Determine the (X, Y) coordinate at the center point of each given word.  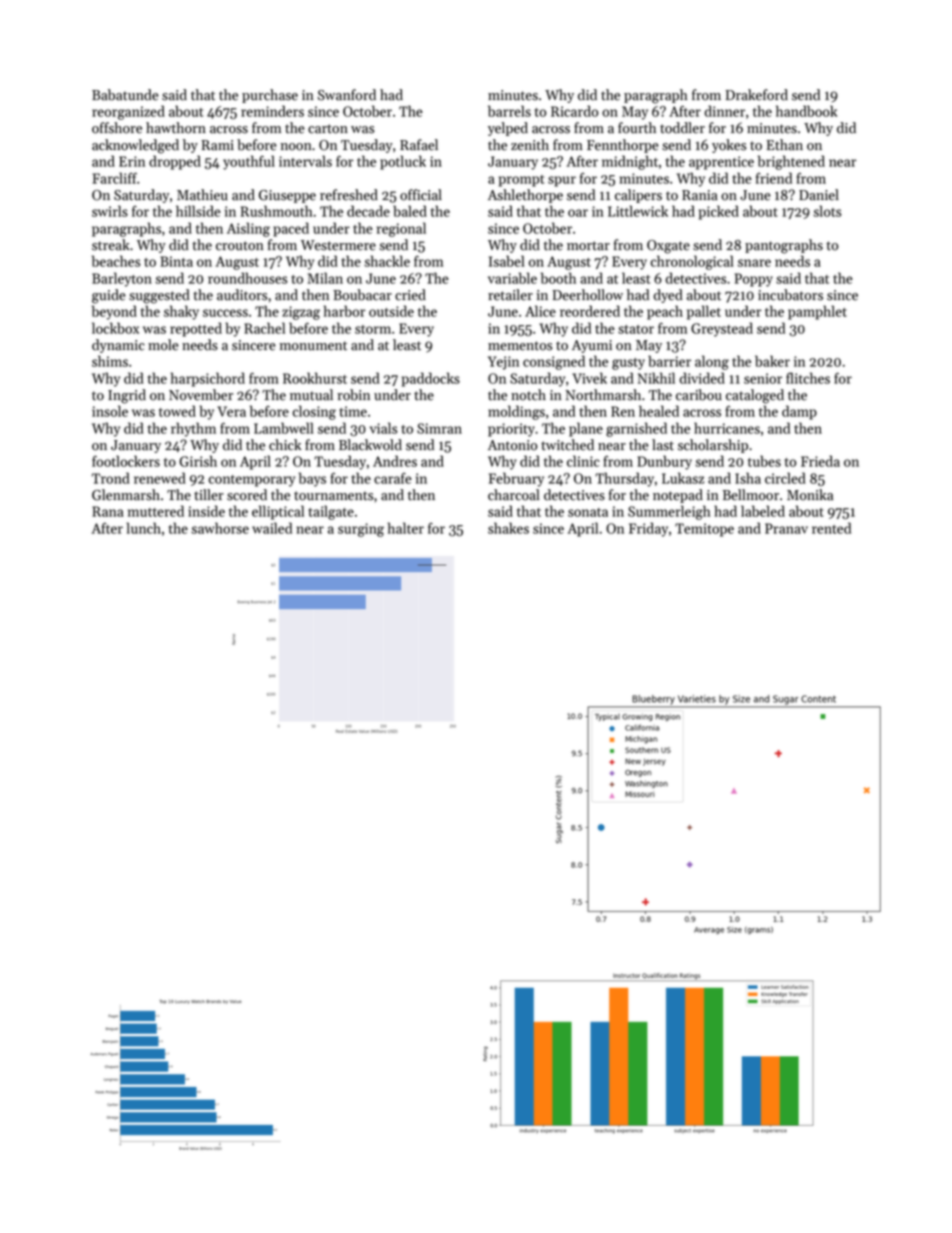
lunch (143, 528)
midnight (630, 162)
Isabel (507, 261)
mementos (520, 346)
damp (799, 412)
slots (827, 211)
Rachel (264, 328)
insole (110, 411)
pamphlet (817, 312)
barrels (509, 111)
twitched (567, 445)
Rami (217, 145)
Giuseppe (287, 196)
